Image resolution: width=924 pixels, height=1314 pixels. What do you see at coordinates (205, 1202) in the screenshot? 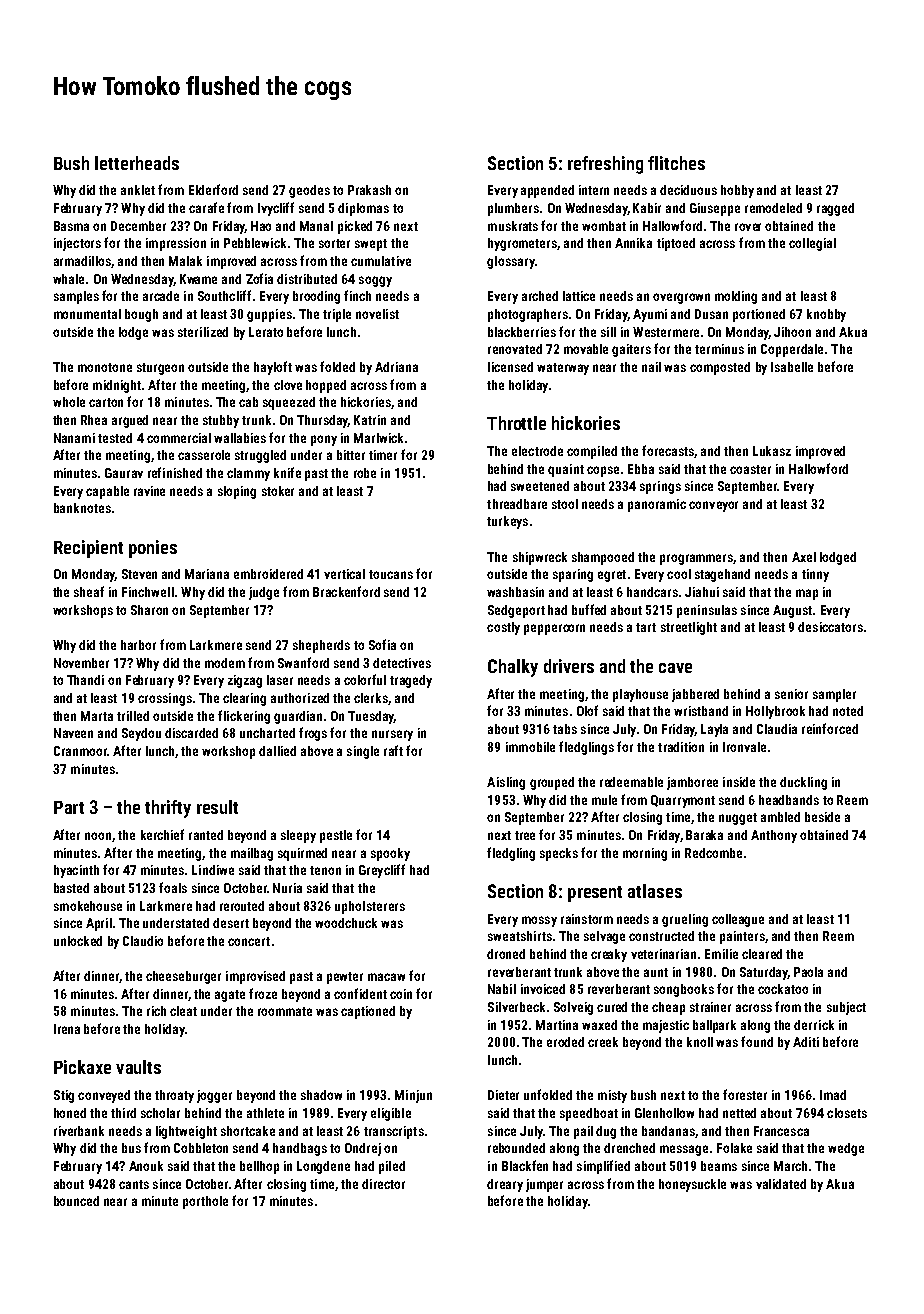
I see `porthole` at bounding box center [205, 1202].
